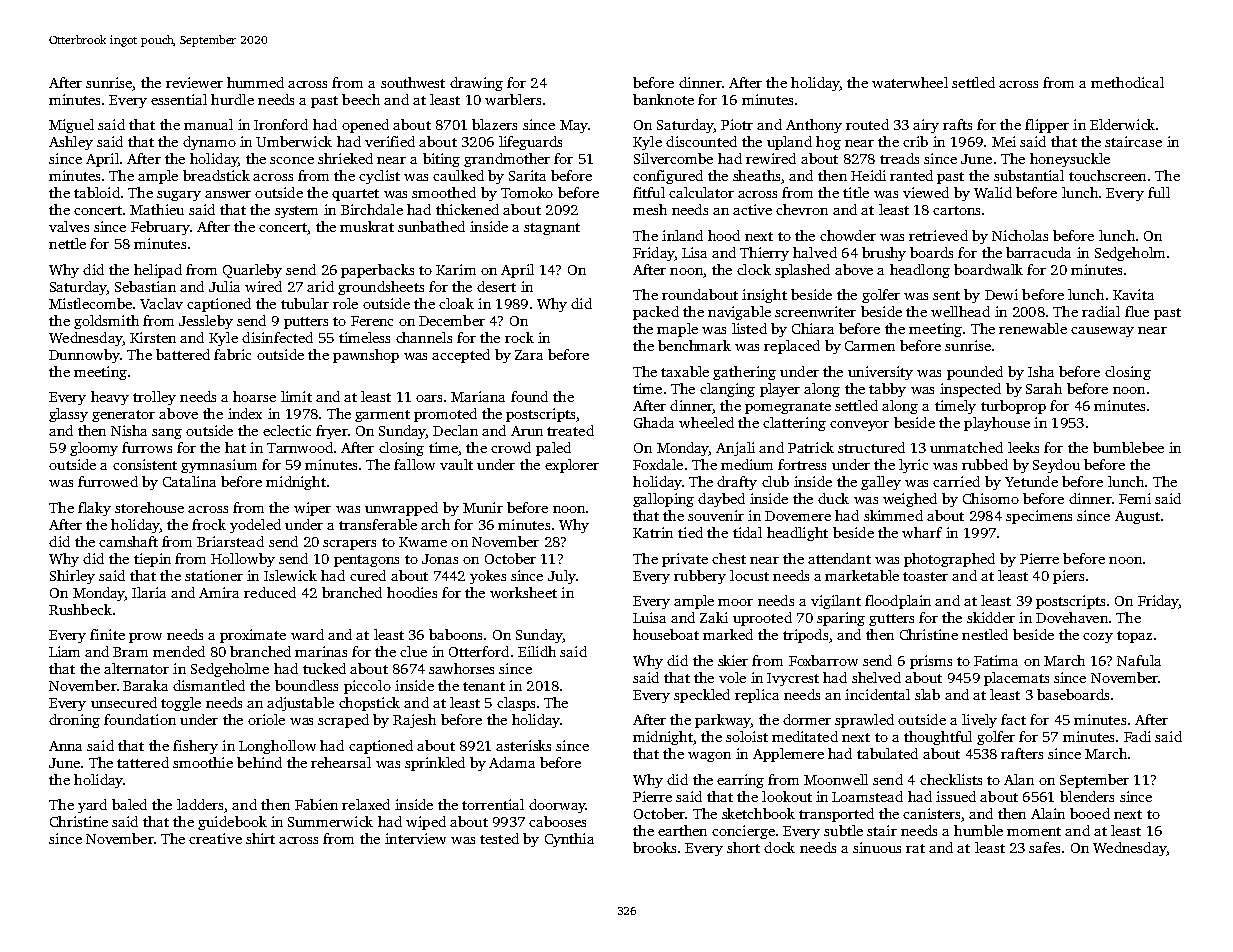  Describe the element at coordinates (215, 838) in the screenshot. I see `creative` at that location.
